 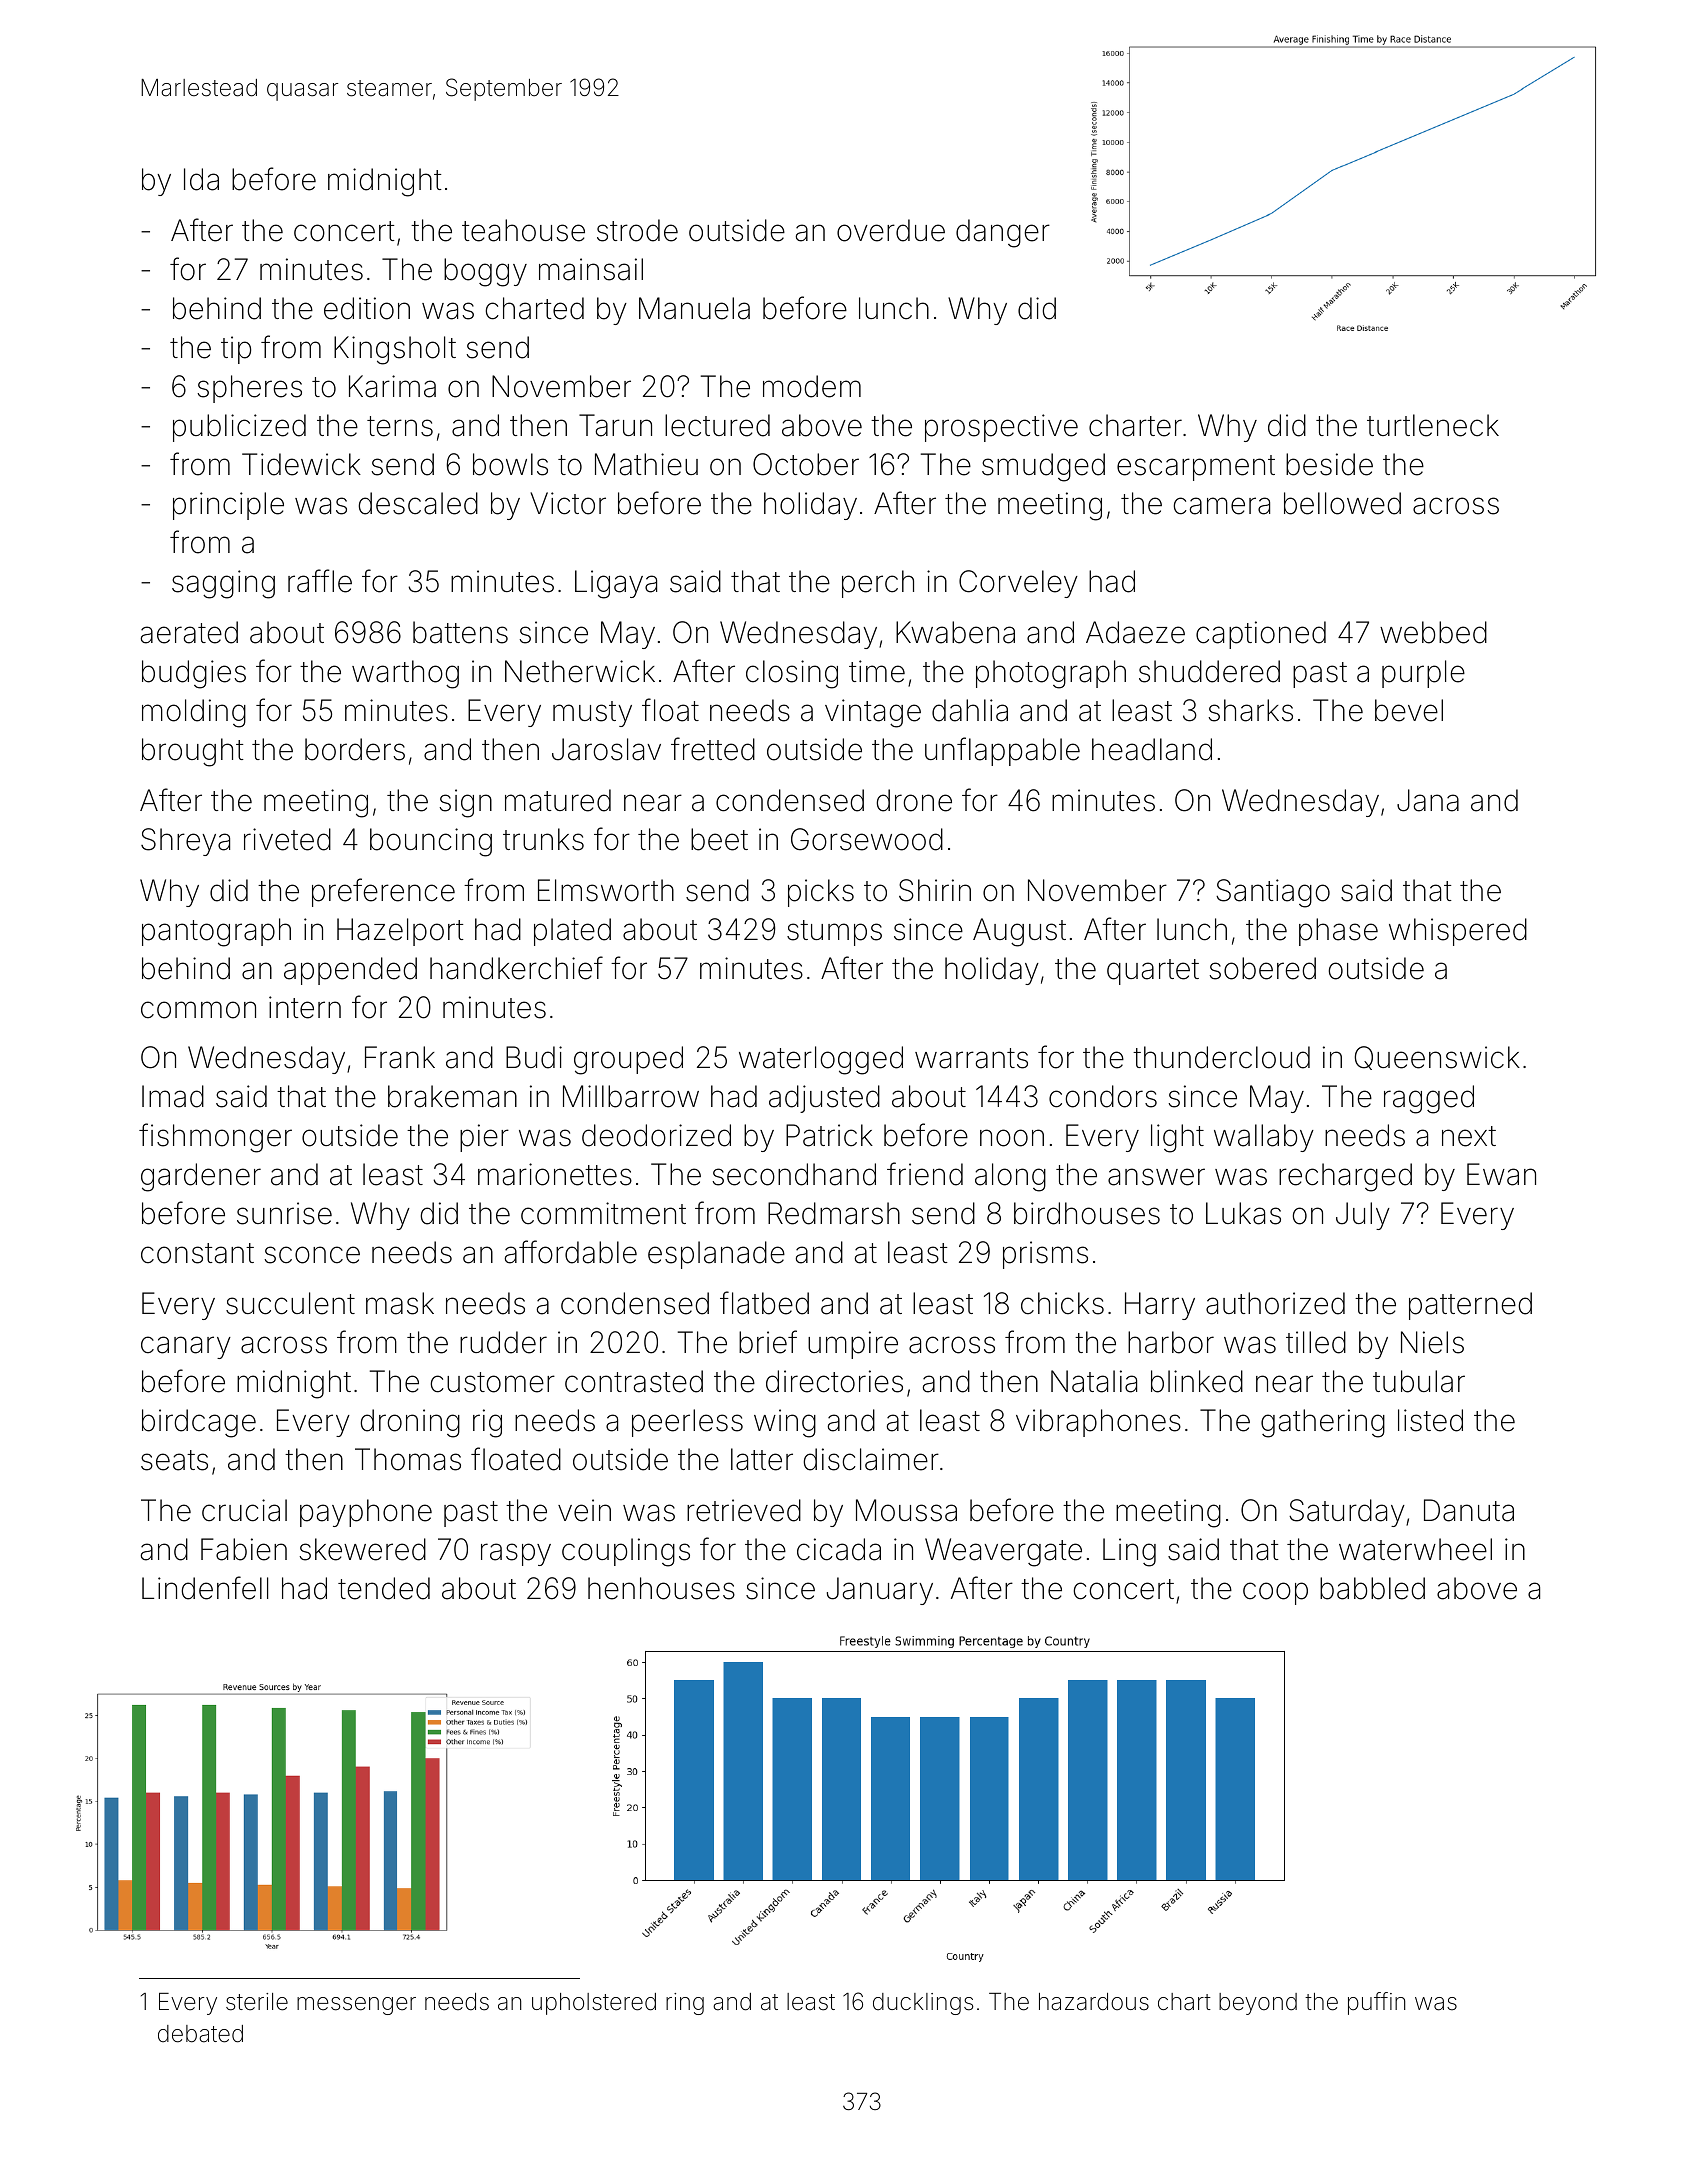 I want to click on coop, so click(x=1275, y=1593).
